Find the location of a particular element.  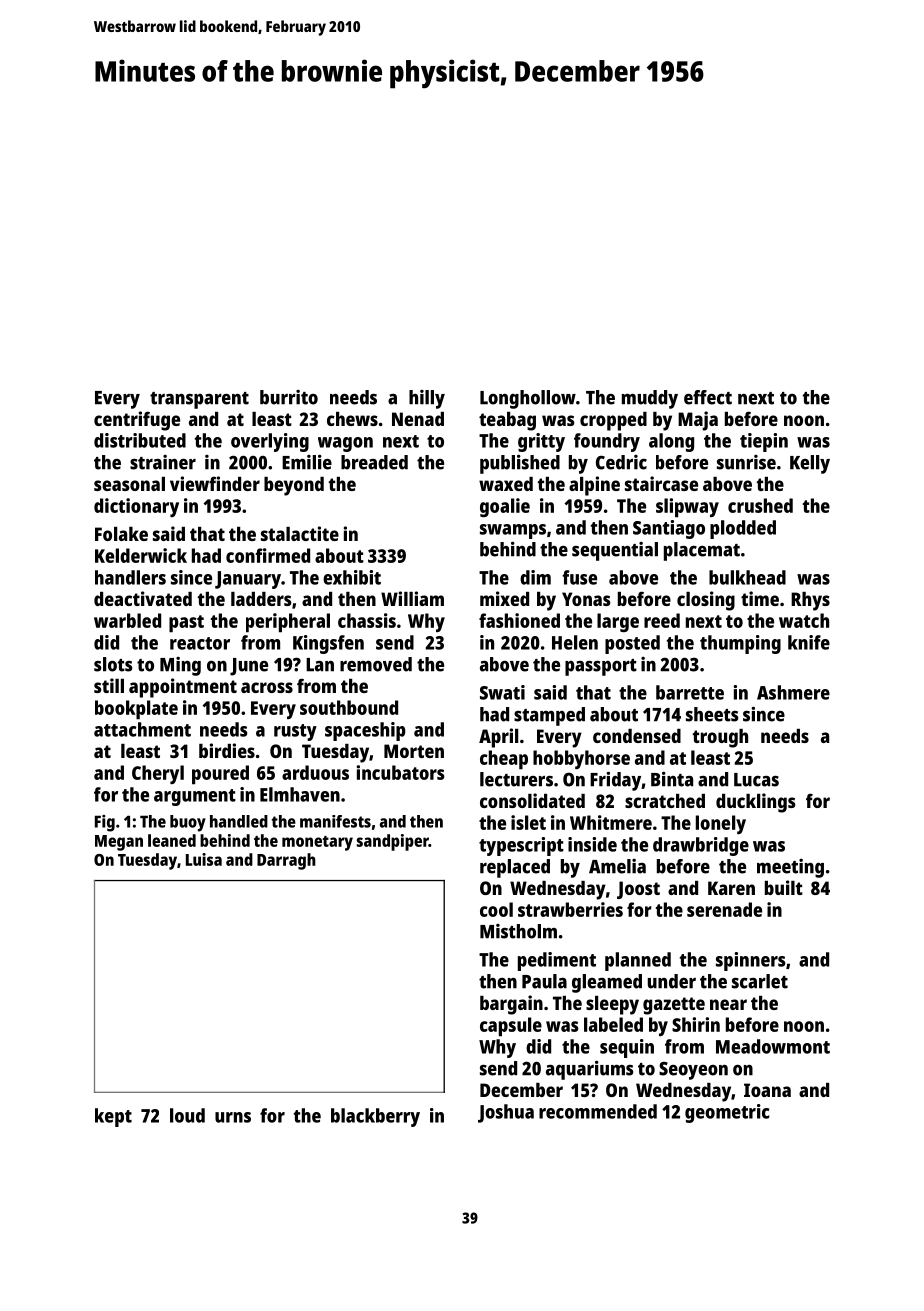

slots is located at coordinates (113, 664).
